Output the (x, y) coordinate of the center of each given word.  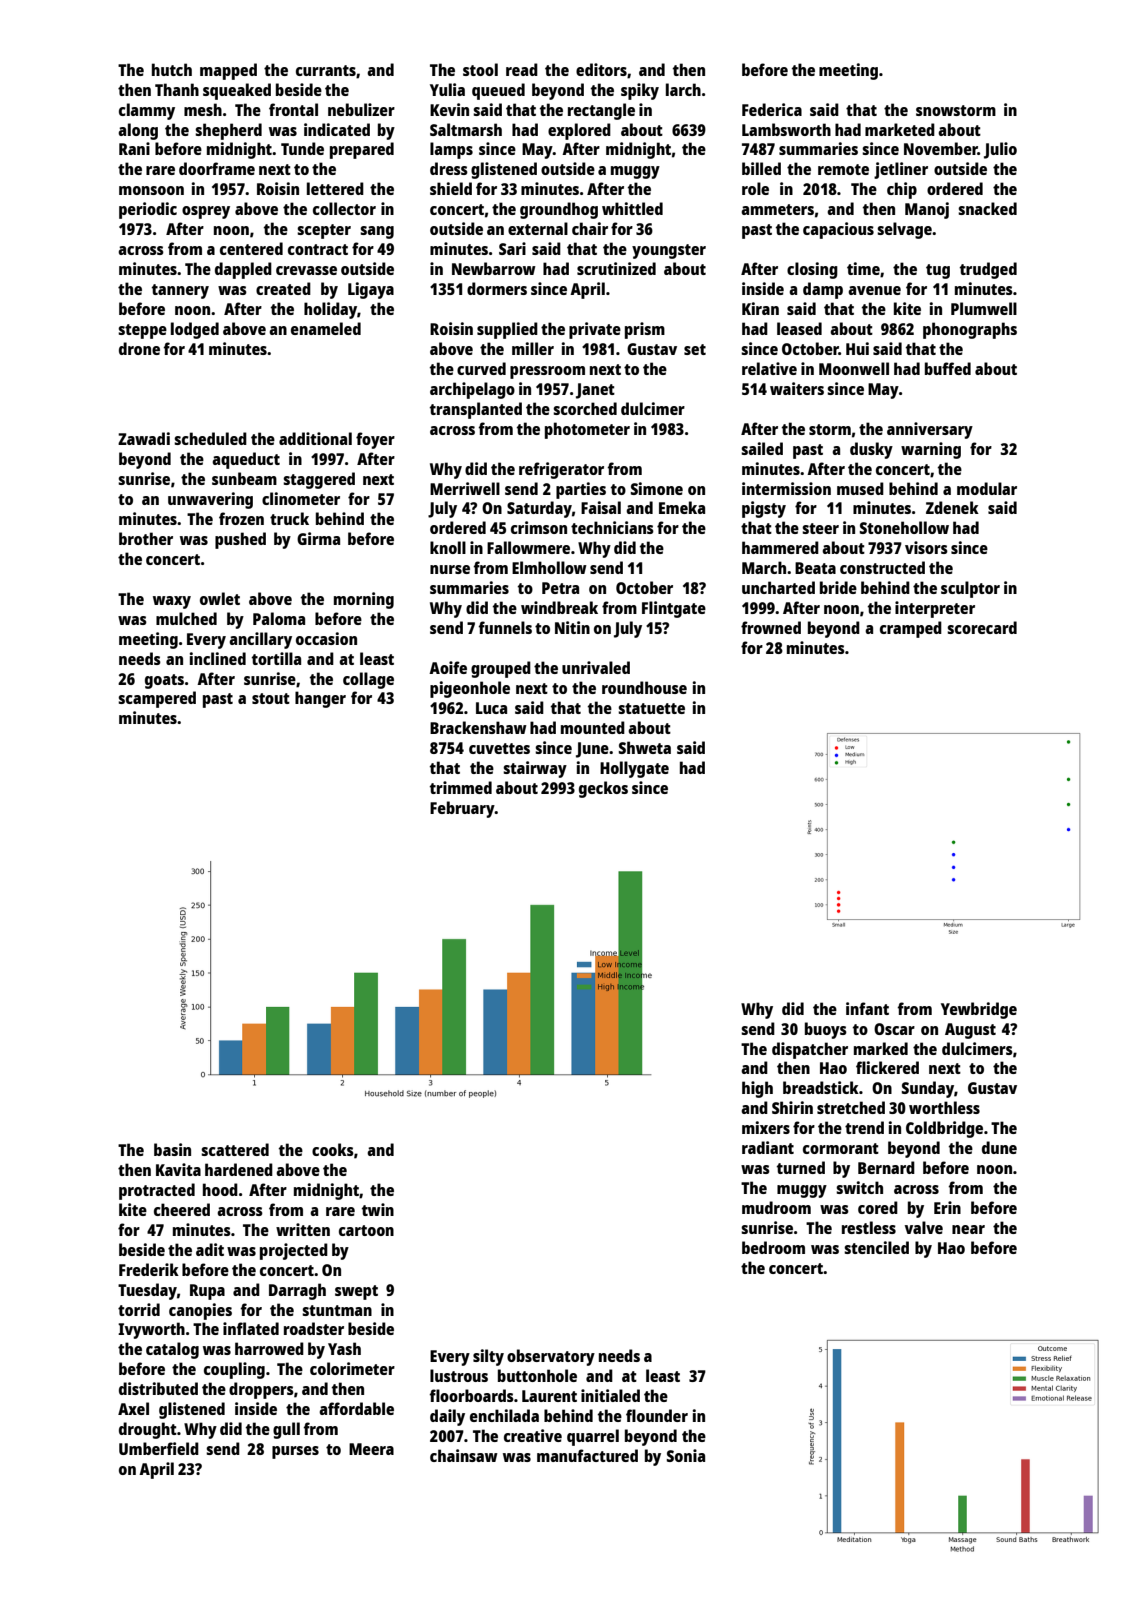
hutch (172, 69)
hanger (320, 699)
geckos (603, 789)
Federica (772, 109)
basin (172, 1149)
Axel (133, 1408)
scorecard (982, 627)
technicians (612, 527)
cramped (911, 629)
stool (480, 69)
